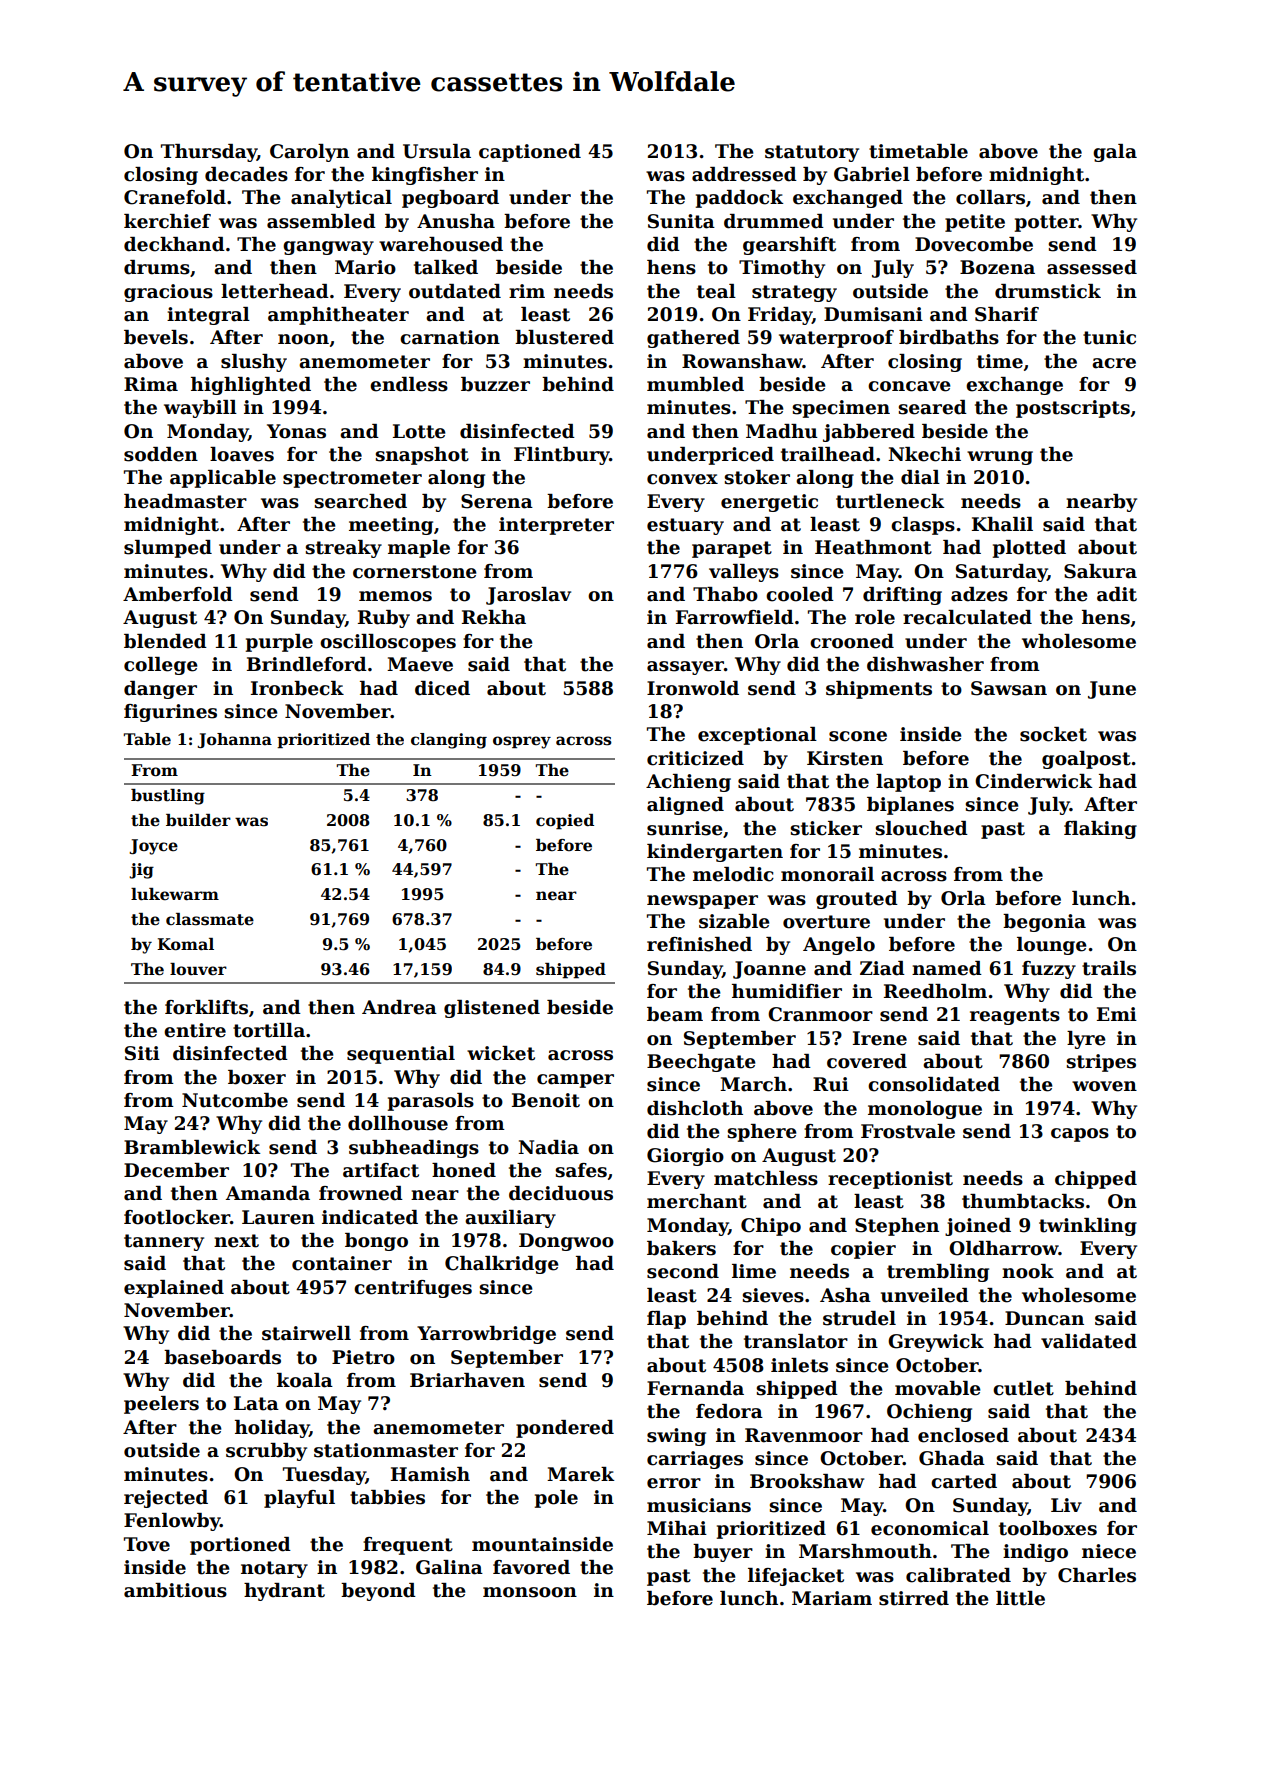 This screenshot has width=1261, height=1783. I want to click on dollhouse, so click(398, 1123).
